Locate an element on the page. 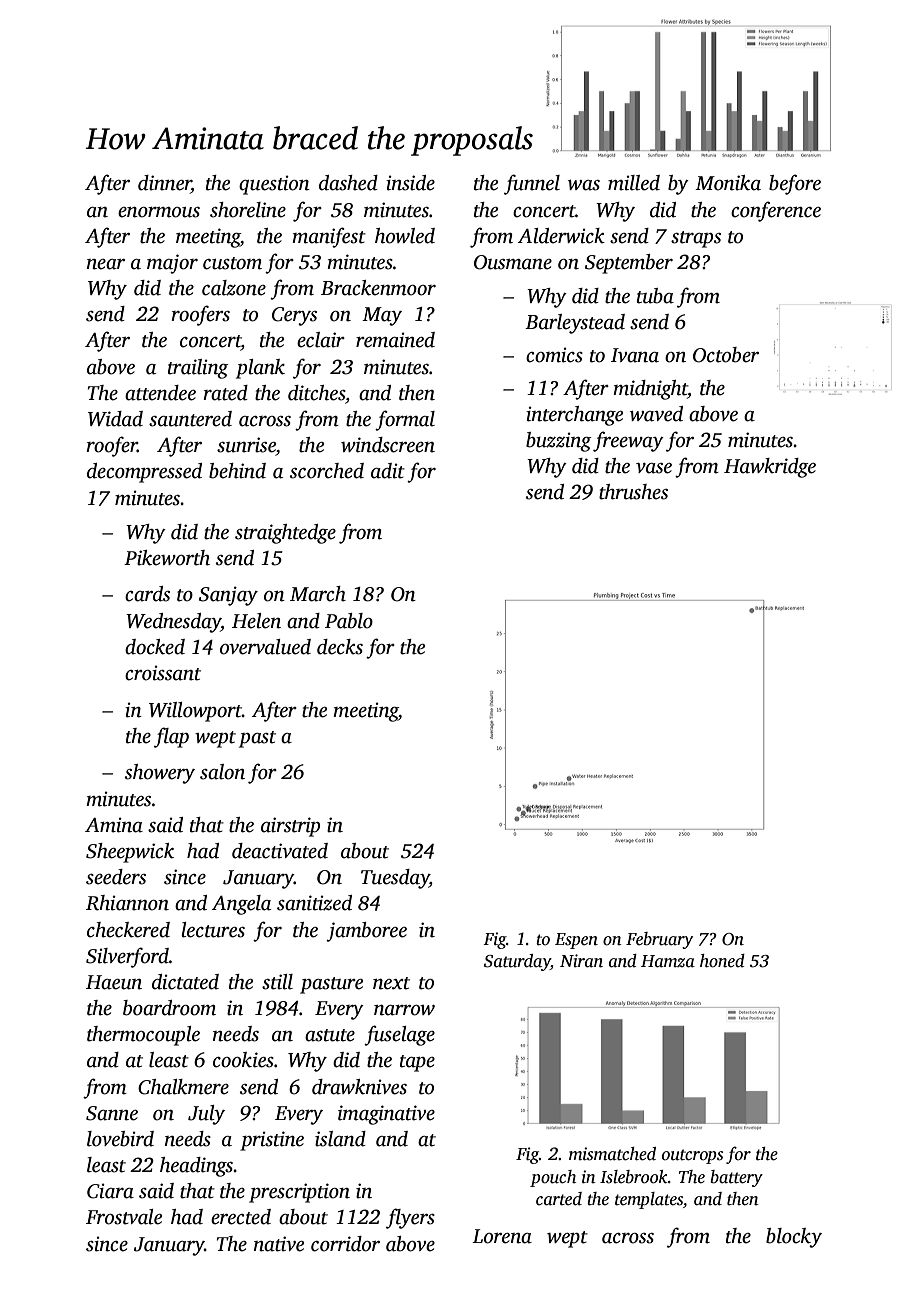 This document has height=1316, width=908. thermocouple is located at coordinates (143, 1036).
